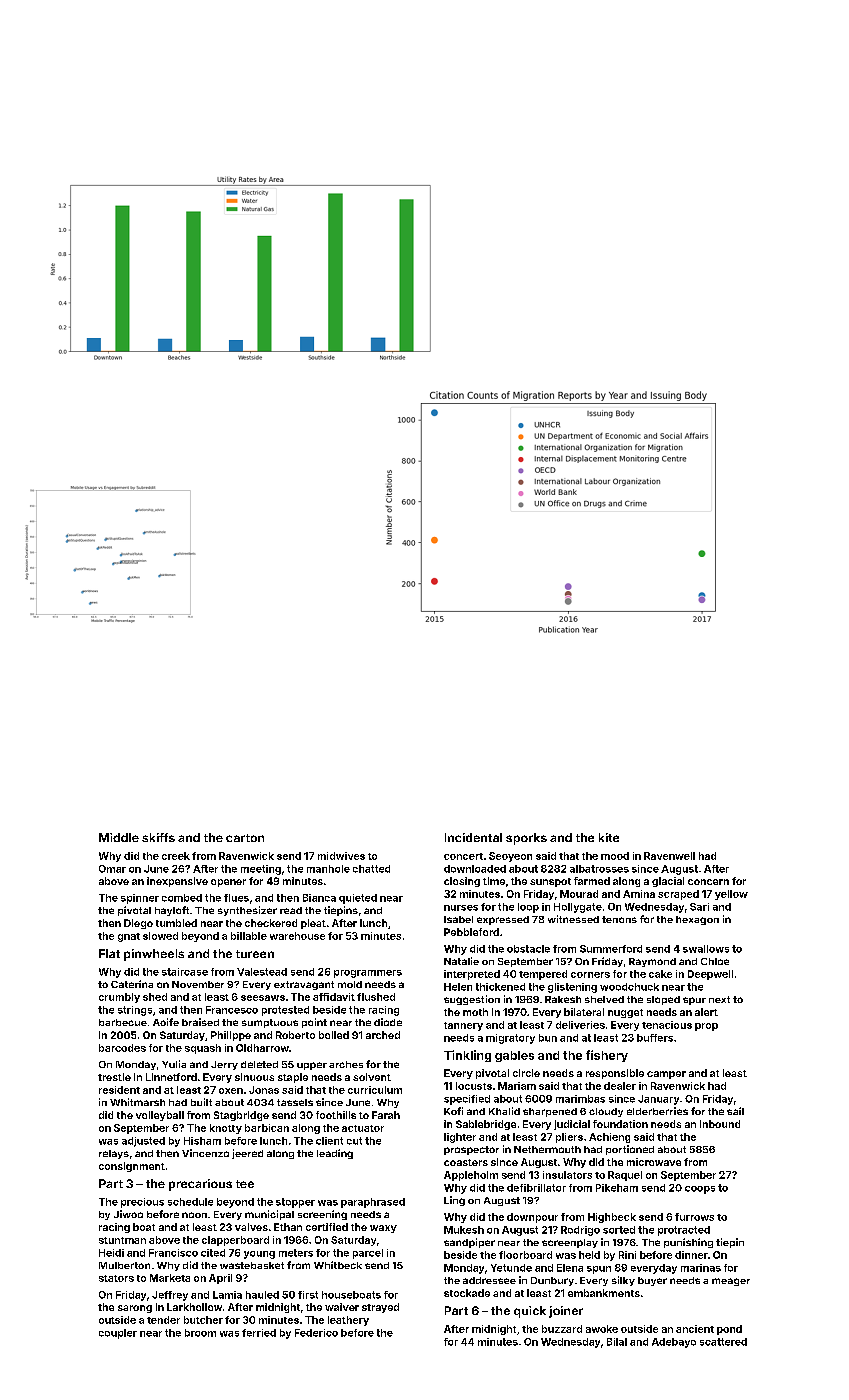 The image size is (849, 1400). What do you see at coordinates (473, 837) in the document?
I see `Incidental` at bounding box center [473, 837].
